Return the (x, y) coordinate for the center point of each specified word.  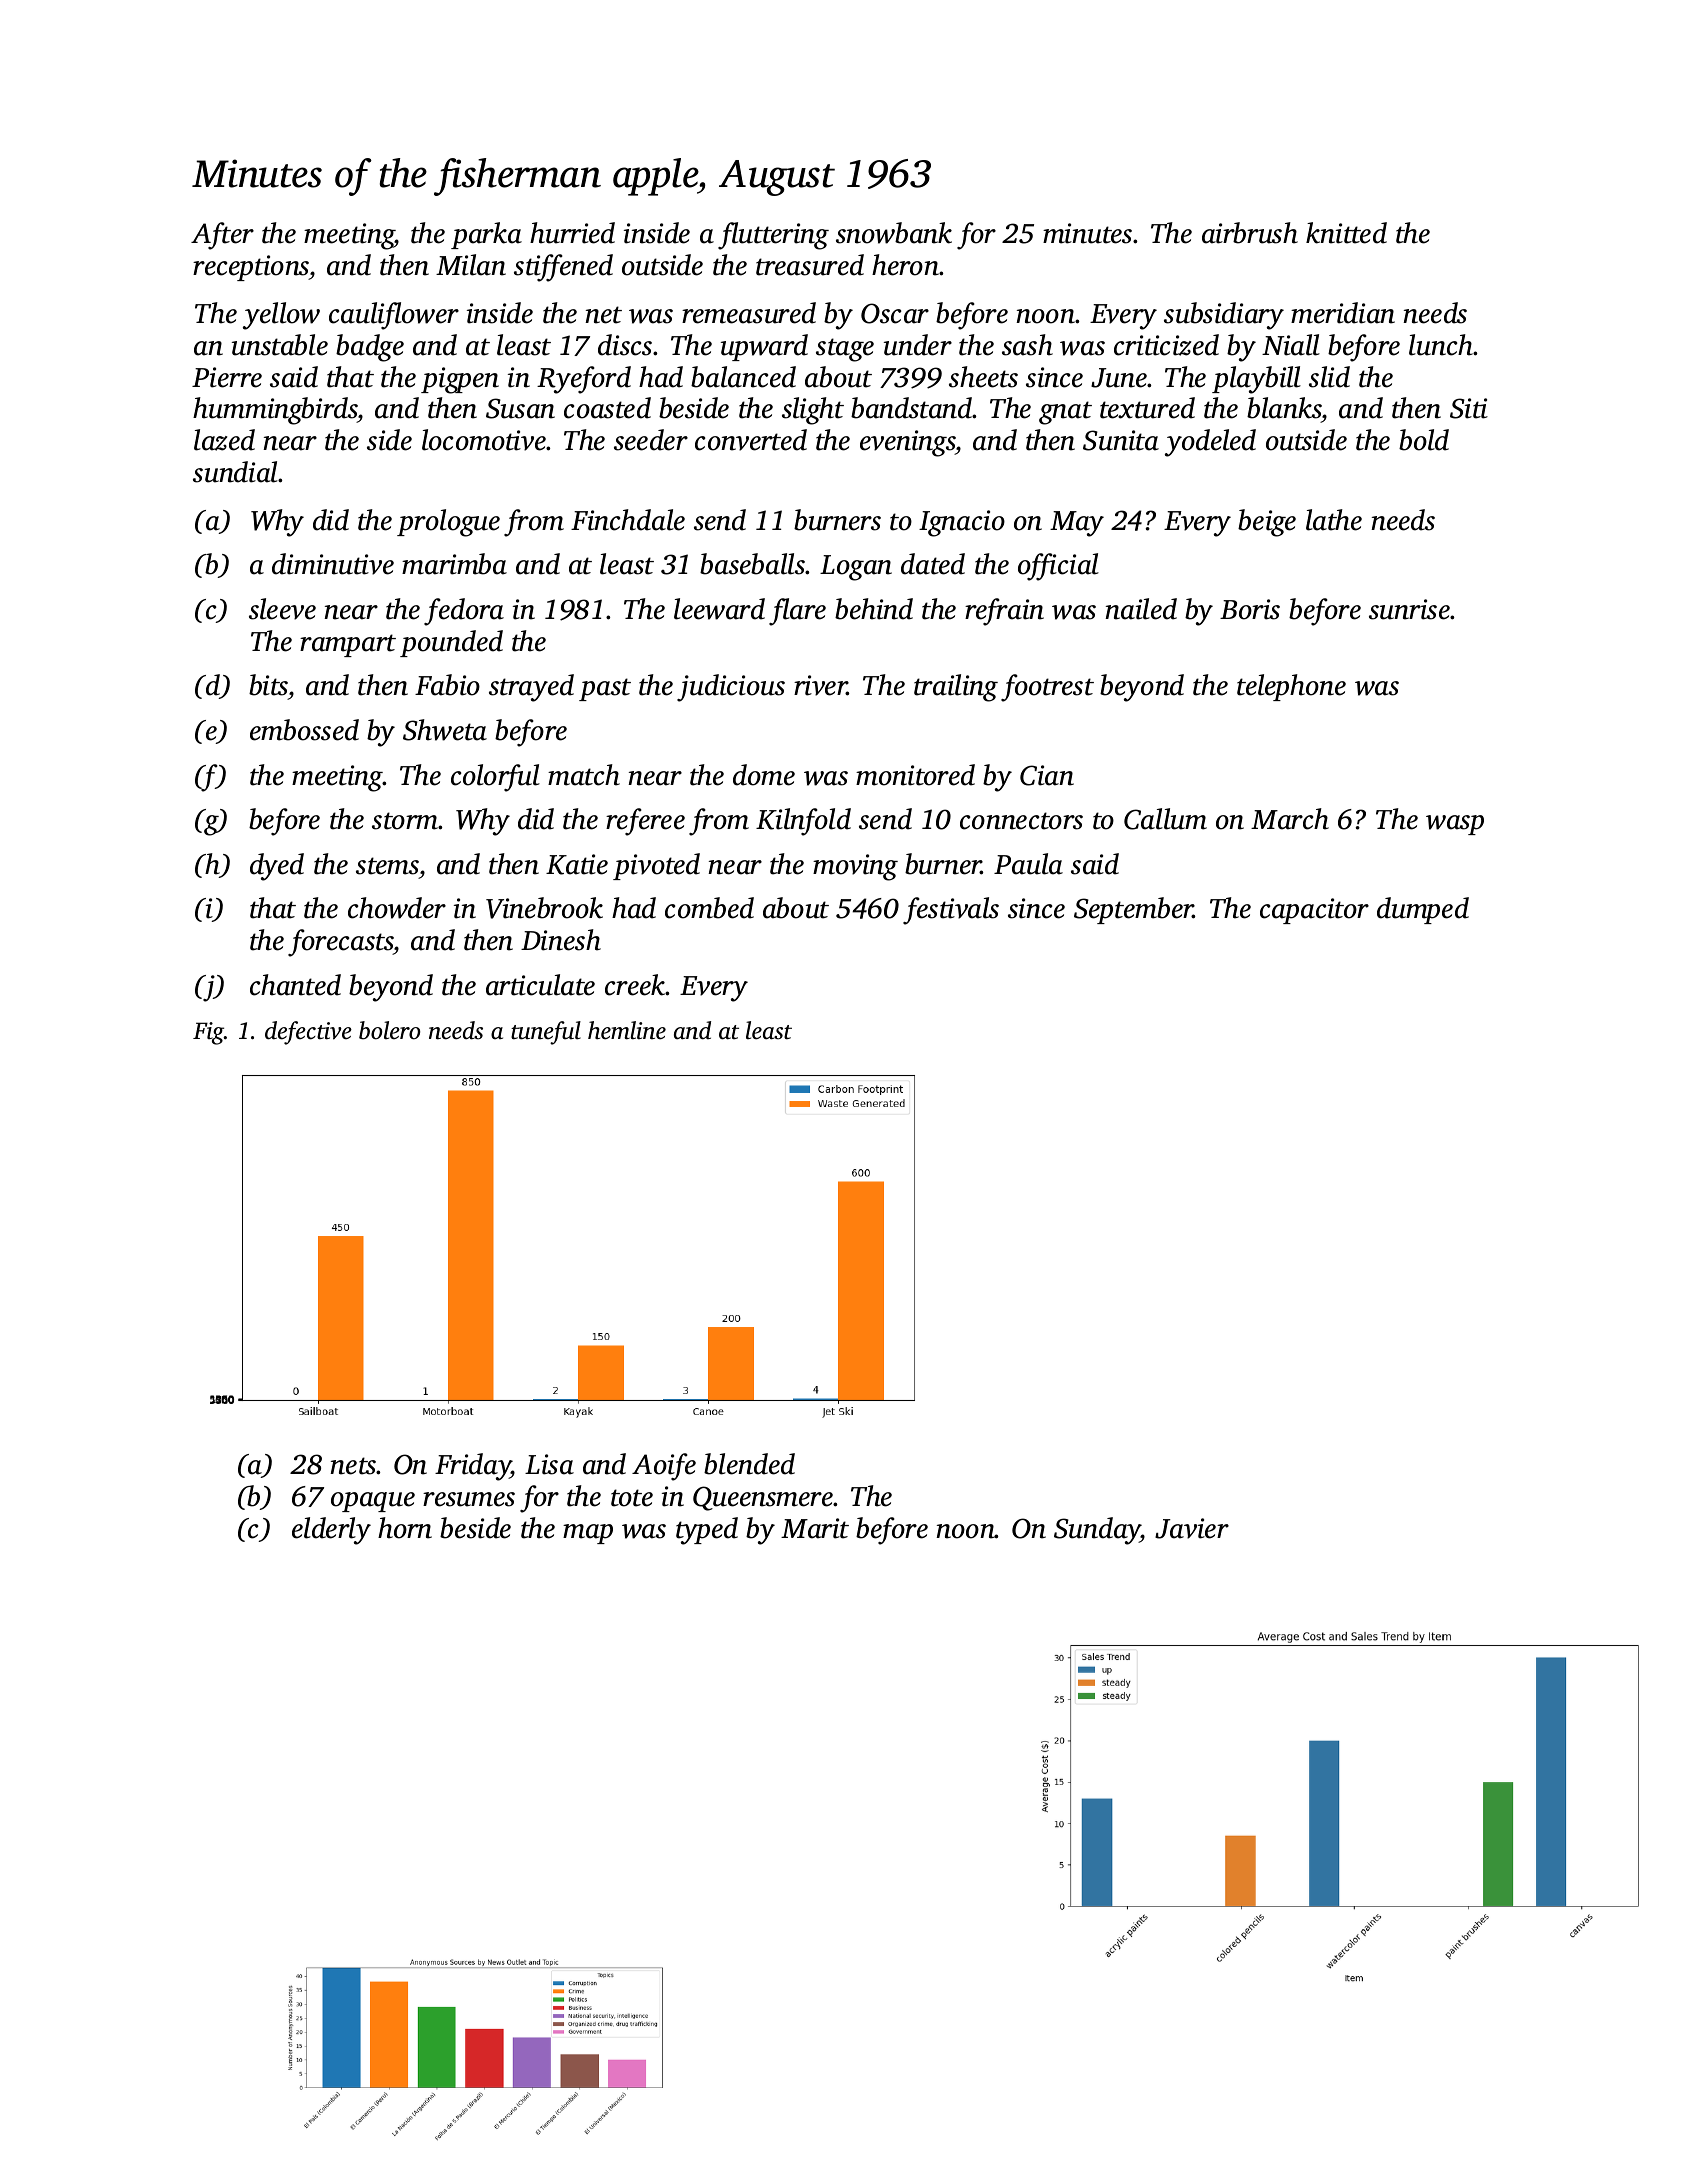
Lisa (549, 1464)
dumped (1423, 910)
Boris (1250, 609)
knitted (1346, 233)
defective (308, 1033)
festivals (951, 911)
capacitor (1314, 911)
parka (486, 235)
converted (751, 440)
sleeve (282, 609)
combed (709, 908)
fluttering (773, 236)
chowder (397, 908)
